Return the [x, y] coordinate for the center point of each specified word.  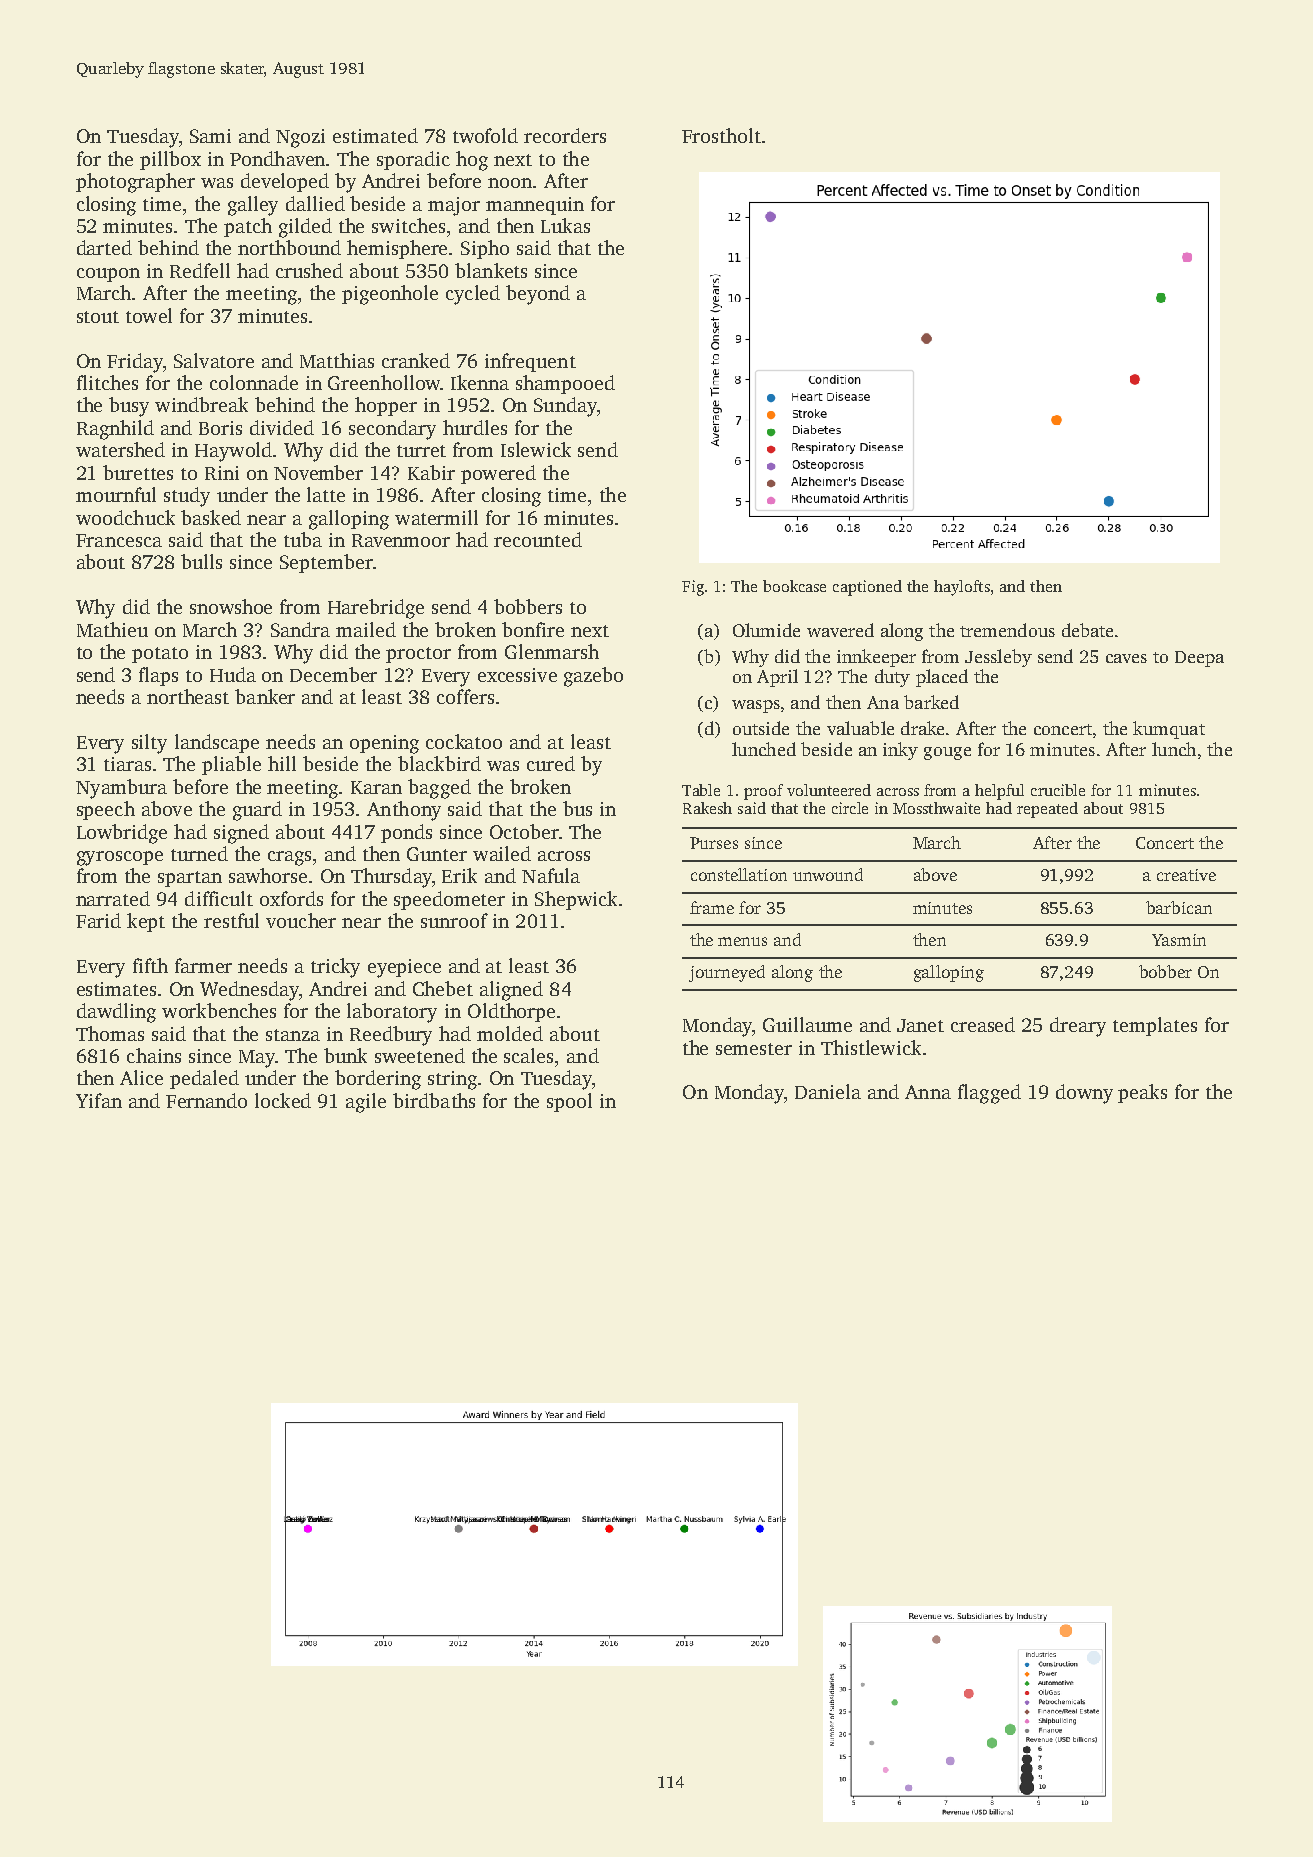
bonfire [533, 629]
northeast [188, 696]
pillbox [170, 160]
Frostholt [721, 135]
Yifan [99, 1100]
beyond [538, 295]
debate [1087, 630]
